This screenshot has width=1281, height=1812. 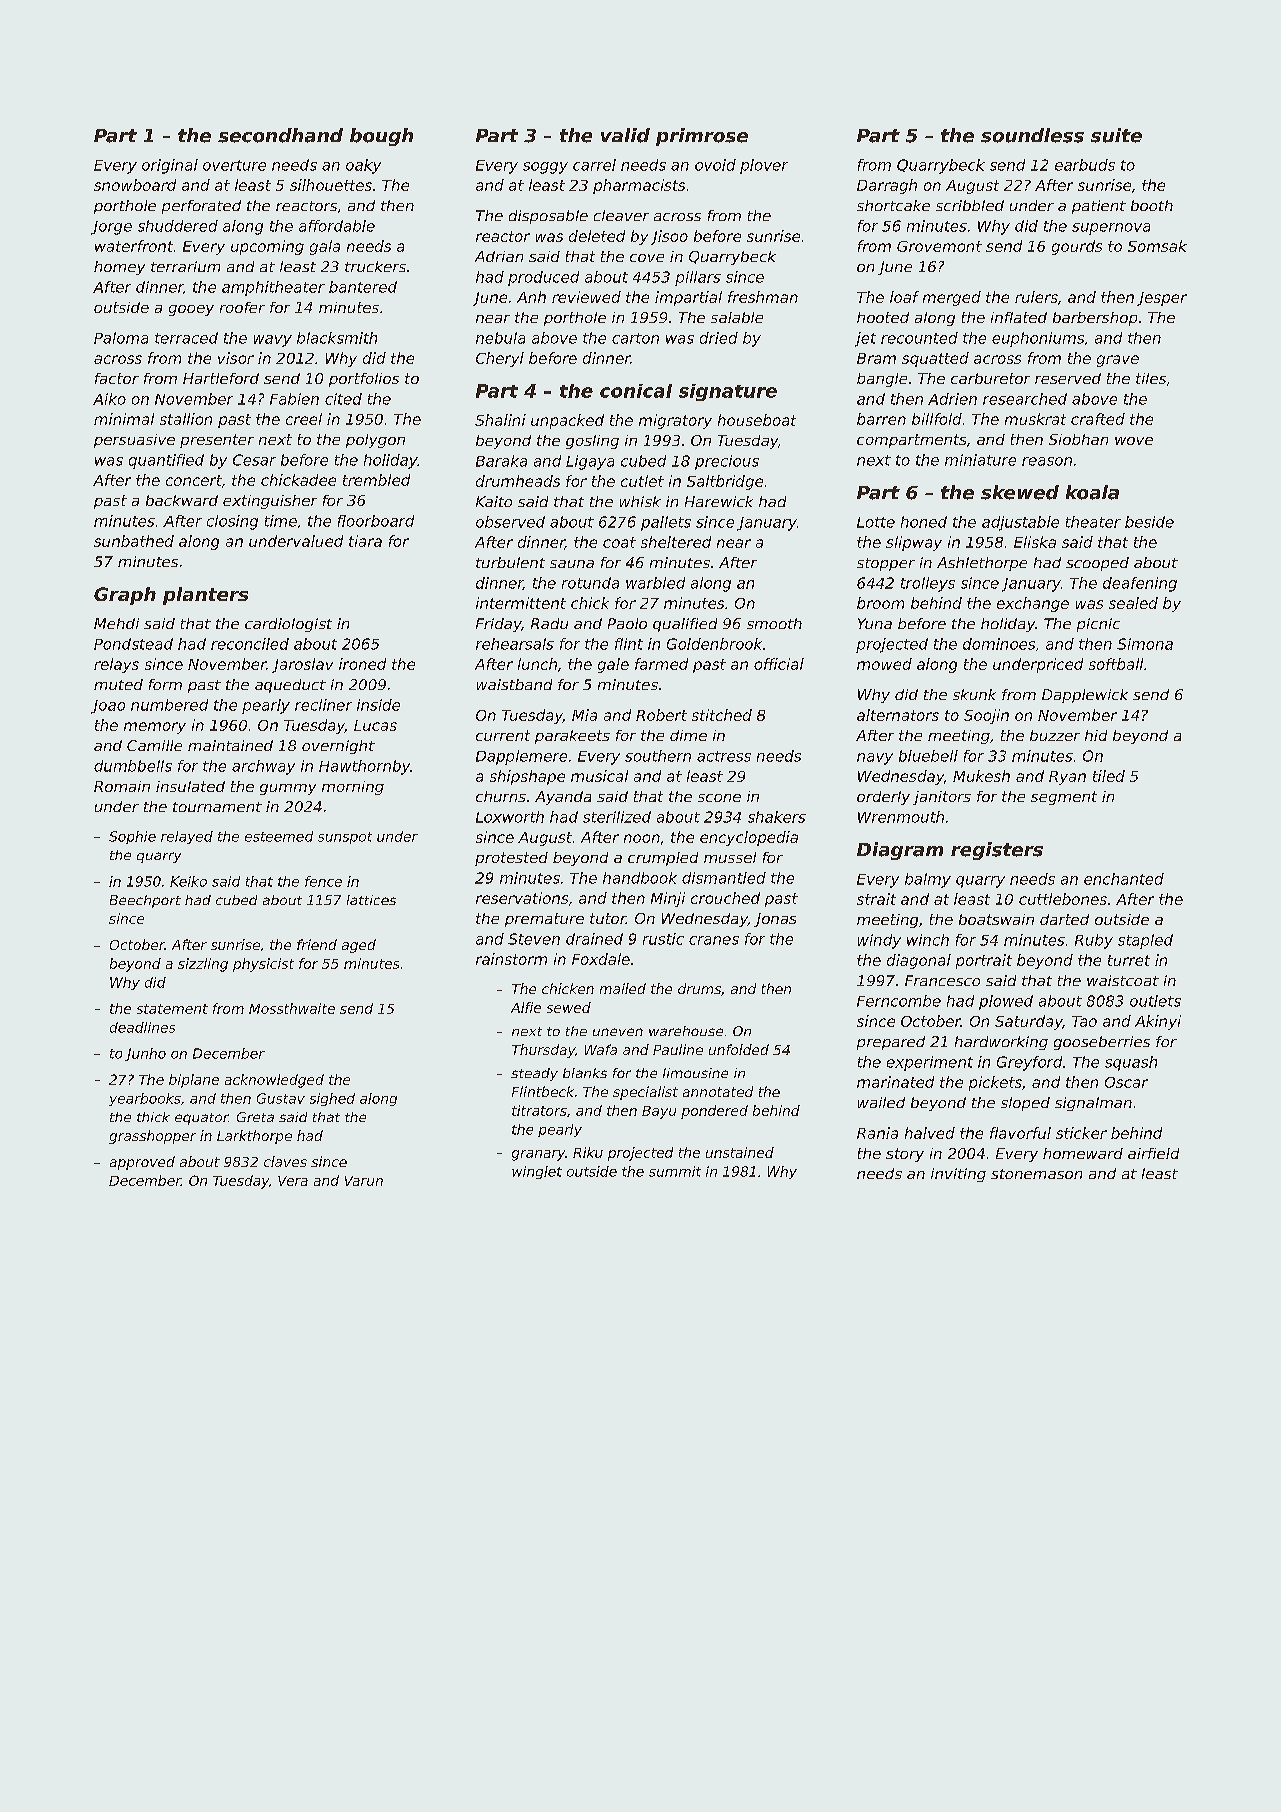 I want to click on Jisoo, so click(x=669, y=237).
